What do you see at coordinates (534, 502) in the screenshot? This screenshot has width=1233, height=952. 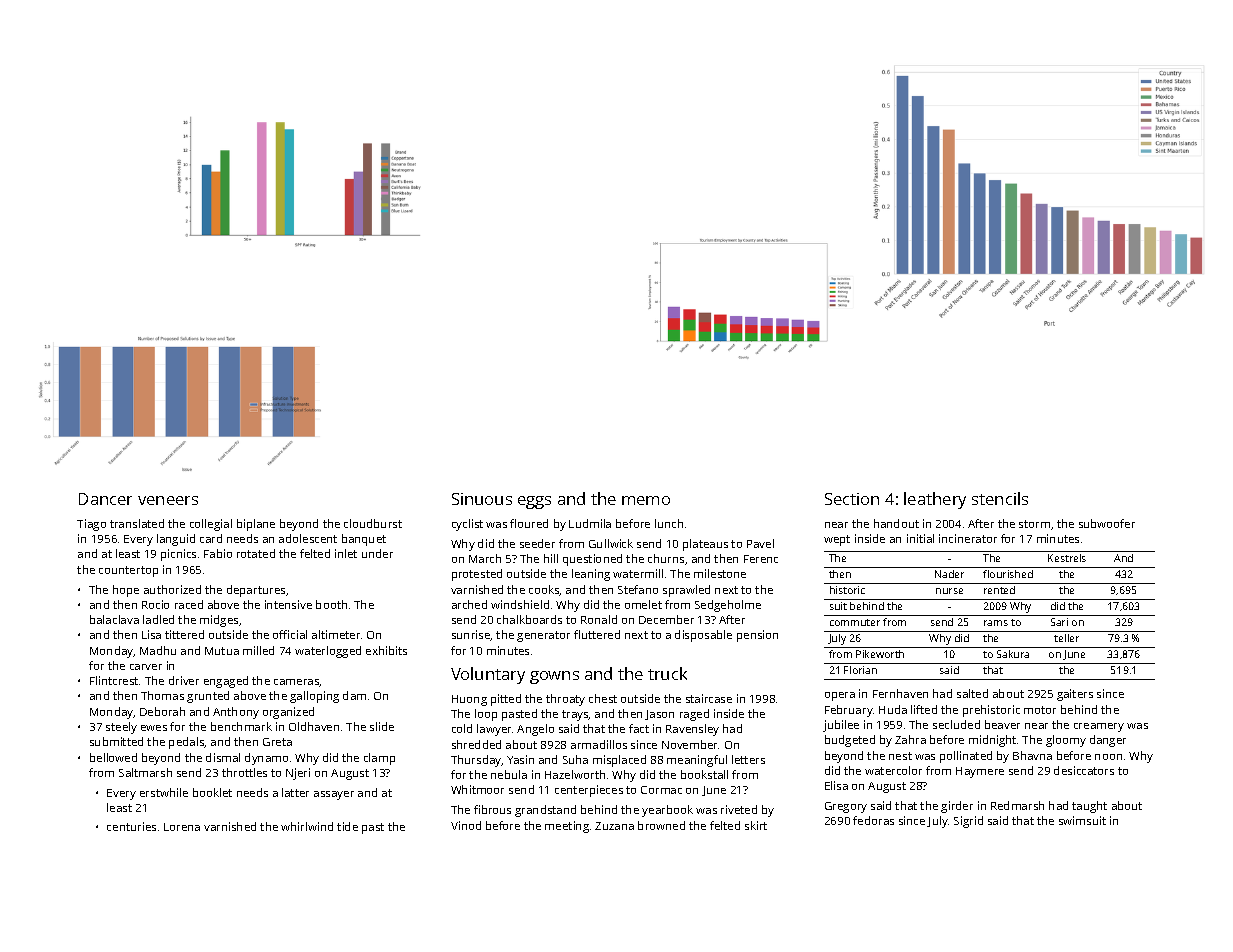 I see `eggs` at bounding box center [534, 502].
